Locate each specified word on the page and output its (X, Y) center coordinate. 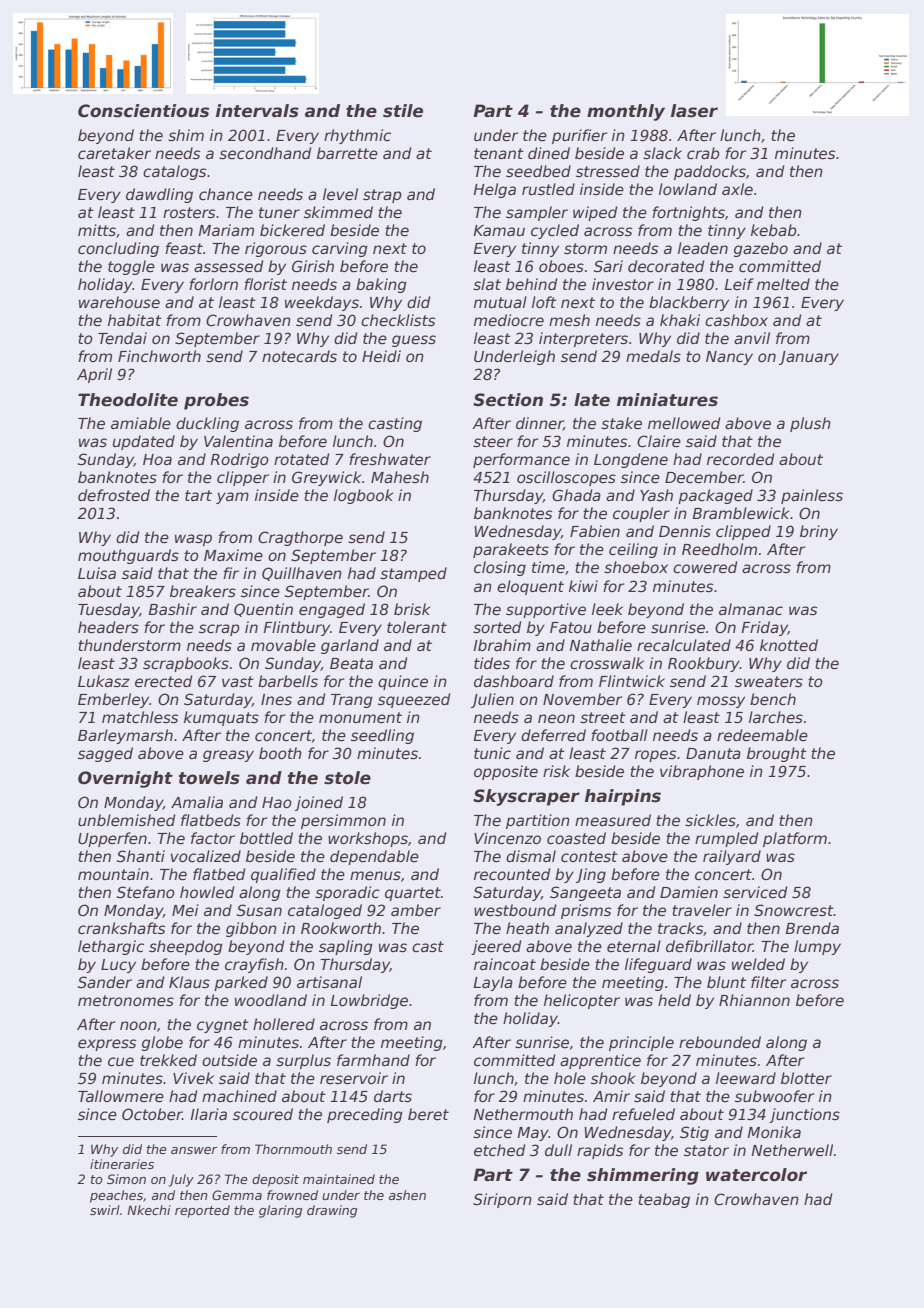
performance (521, 460)
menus (375, 875)
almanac (751, 609)
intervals (257, 111)
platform (795, 839)
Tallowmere (121, 1096)
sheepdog (186, 947)
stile (403, 111)
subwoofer (774, 1096)
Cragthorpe (300, 538)
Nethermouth (523, 1114)
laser (694, 111)
